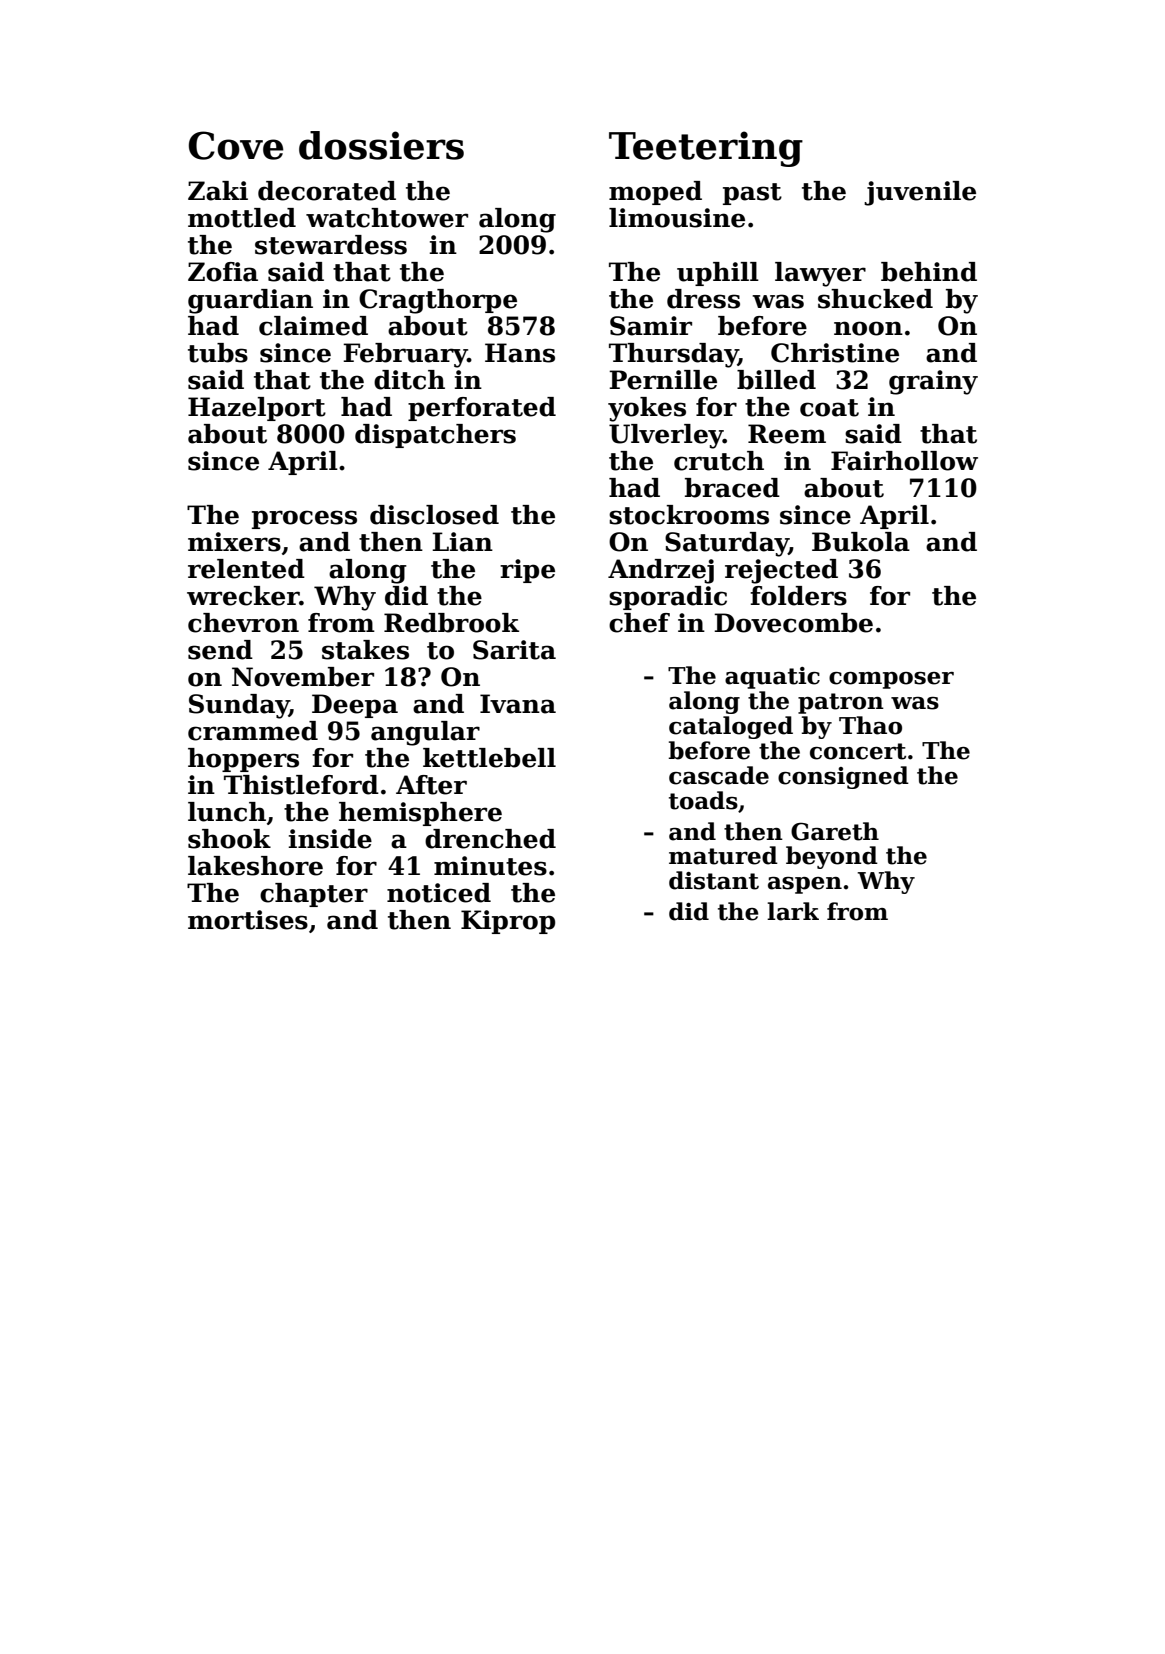 The image size is (1165, 1654). I want to click on Cove, so click(236, 145).
